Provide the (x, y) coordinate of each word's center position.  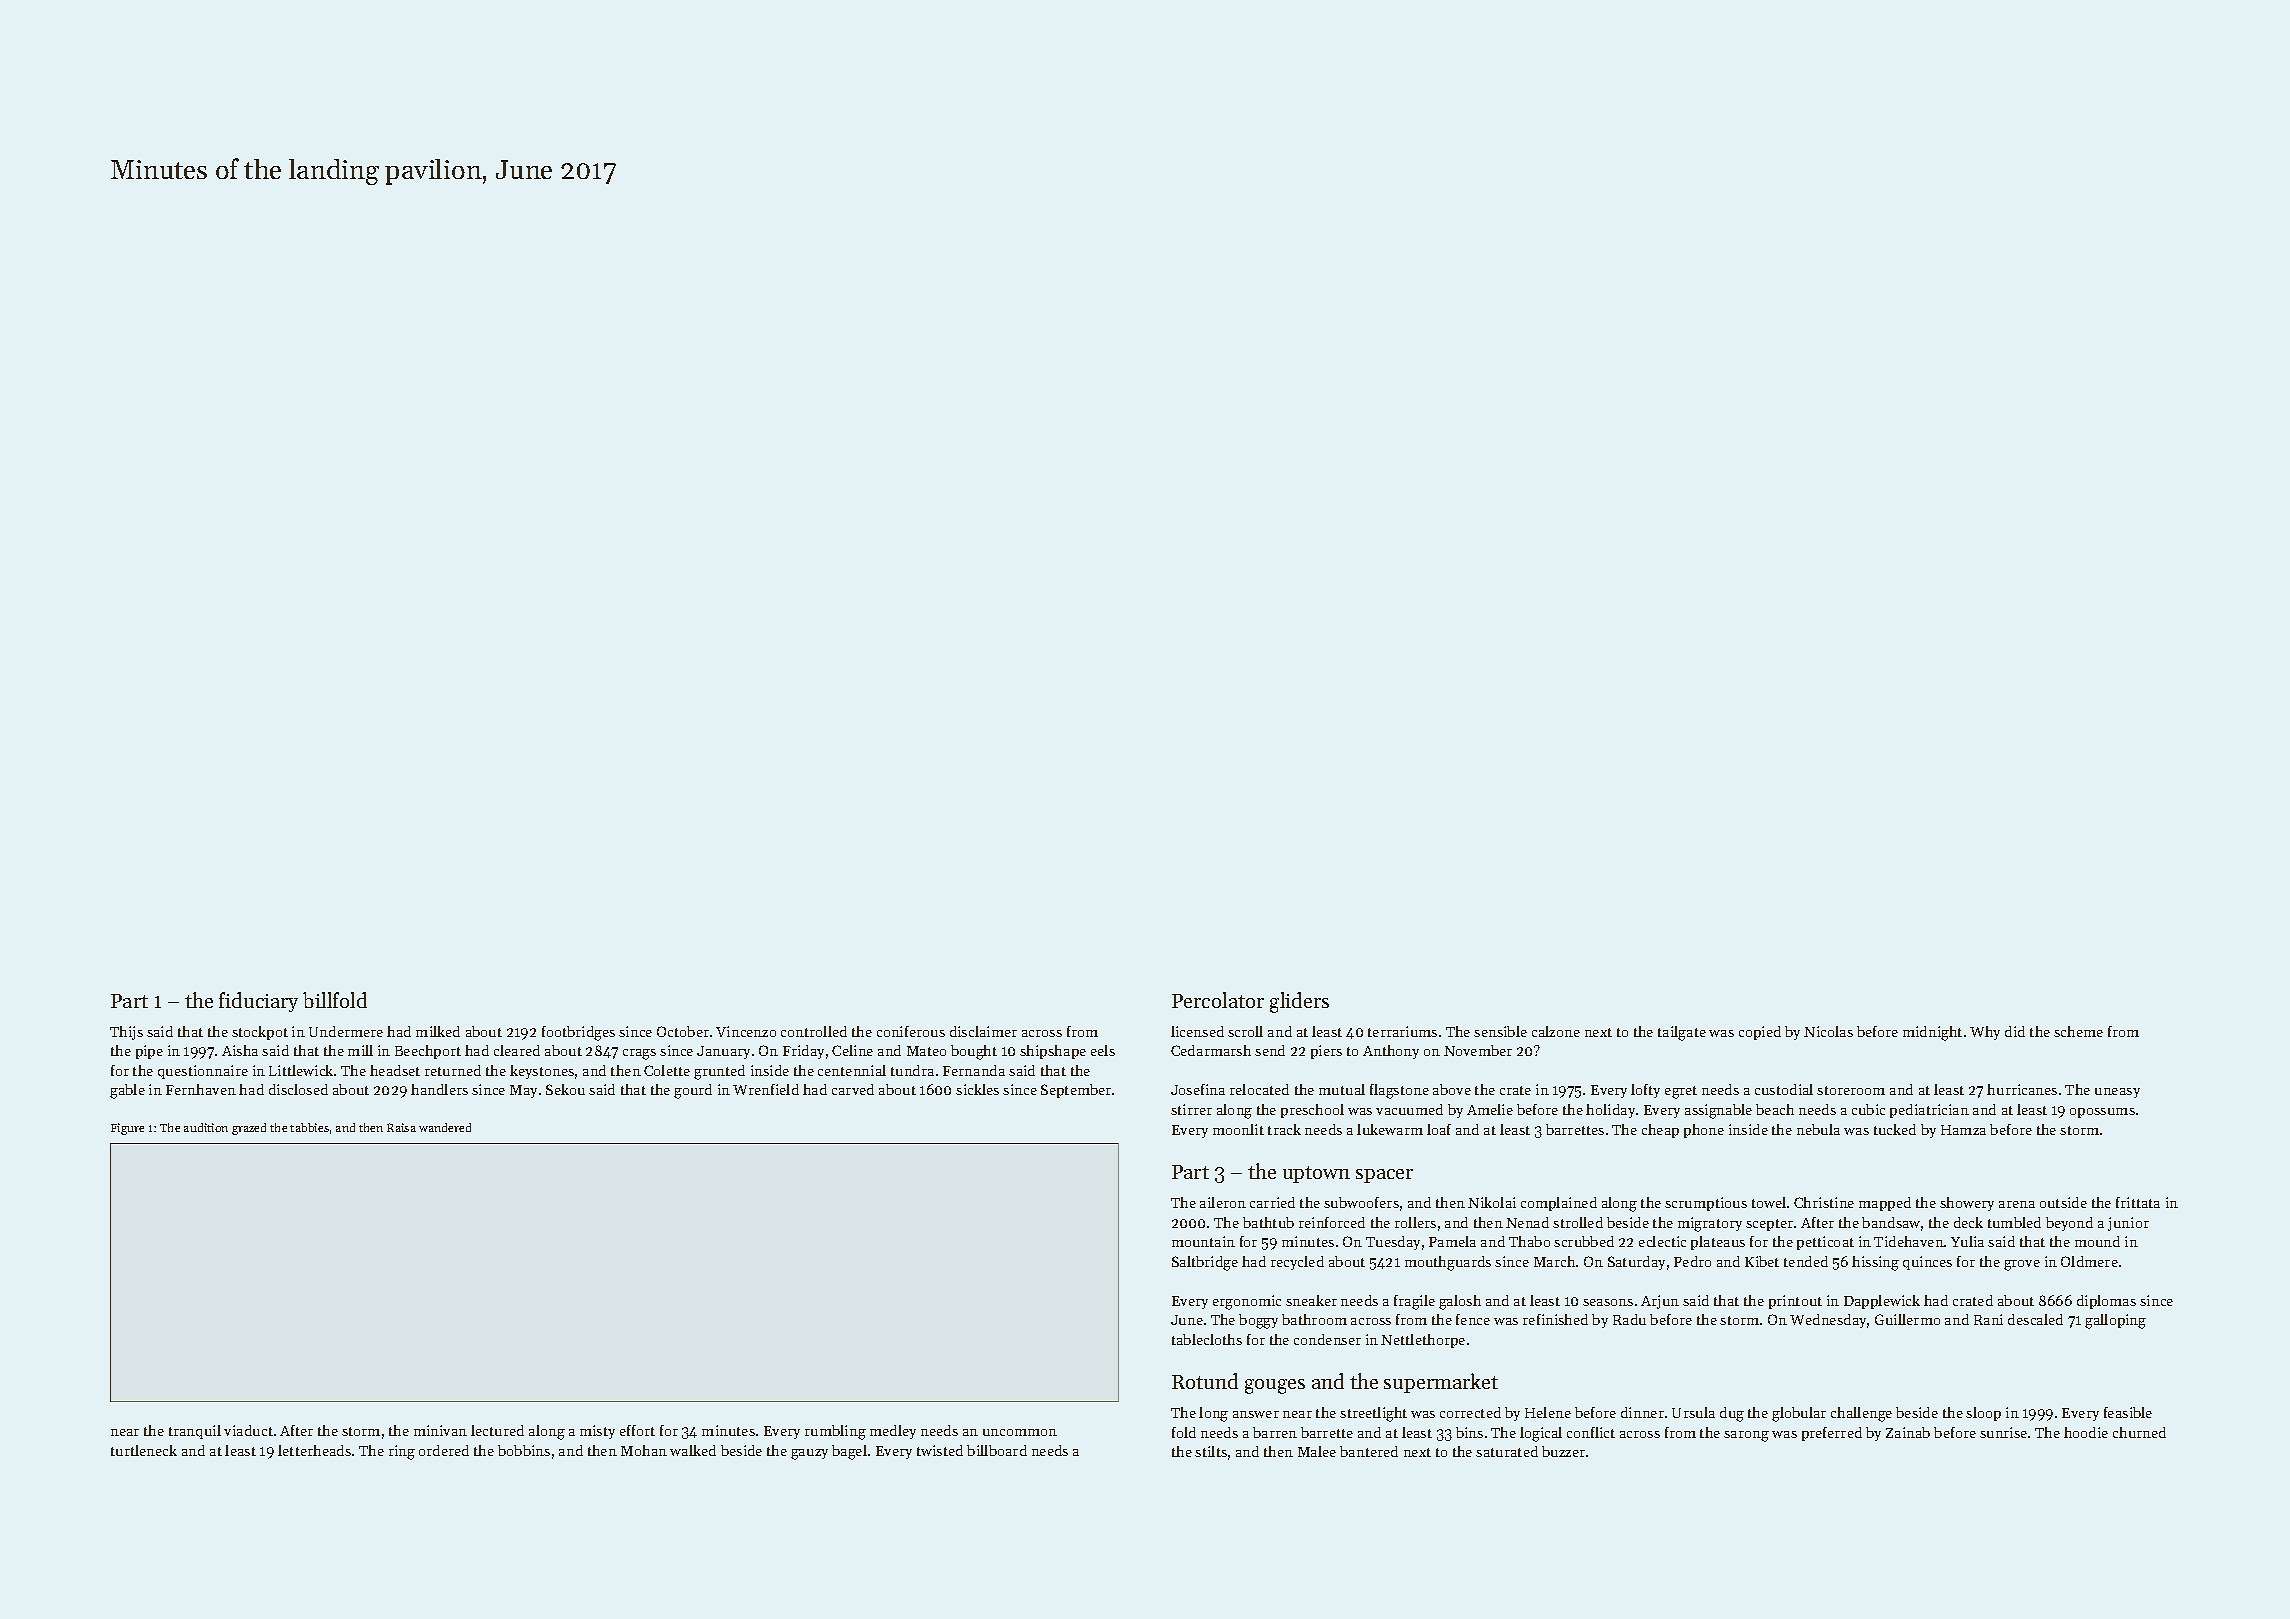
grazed (249, 1129)
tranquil (195, 1432)
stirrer (1191, 1109)
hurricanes (2022, 1089)
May (523, 1091)
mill (360, 1050)
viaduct (248, 1430)
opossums (2102, 1113)
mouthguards (1448, 1263)
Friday (803, 1052)
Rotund (1205, 1381)
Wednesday (1828, 1321)
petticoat (1825, 1243)
